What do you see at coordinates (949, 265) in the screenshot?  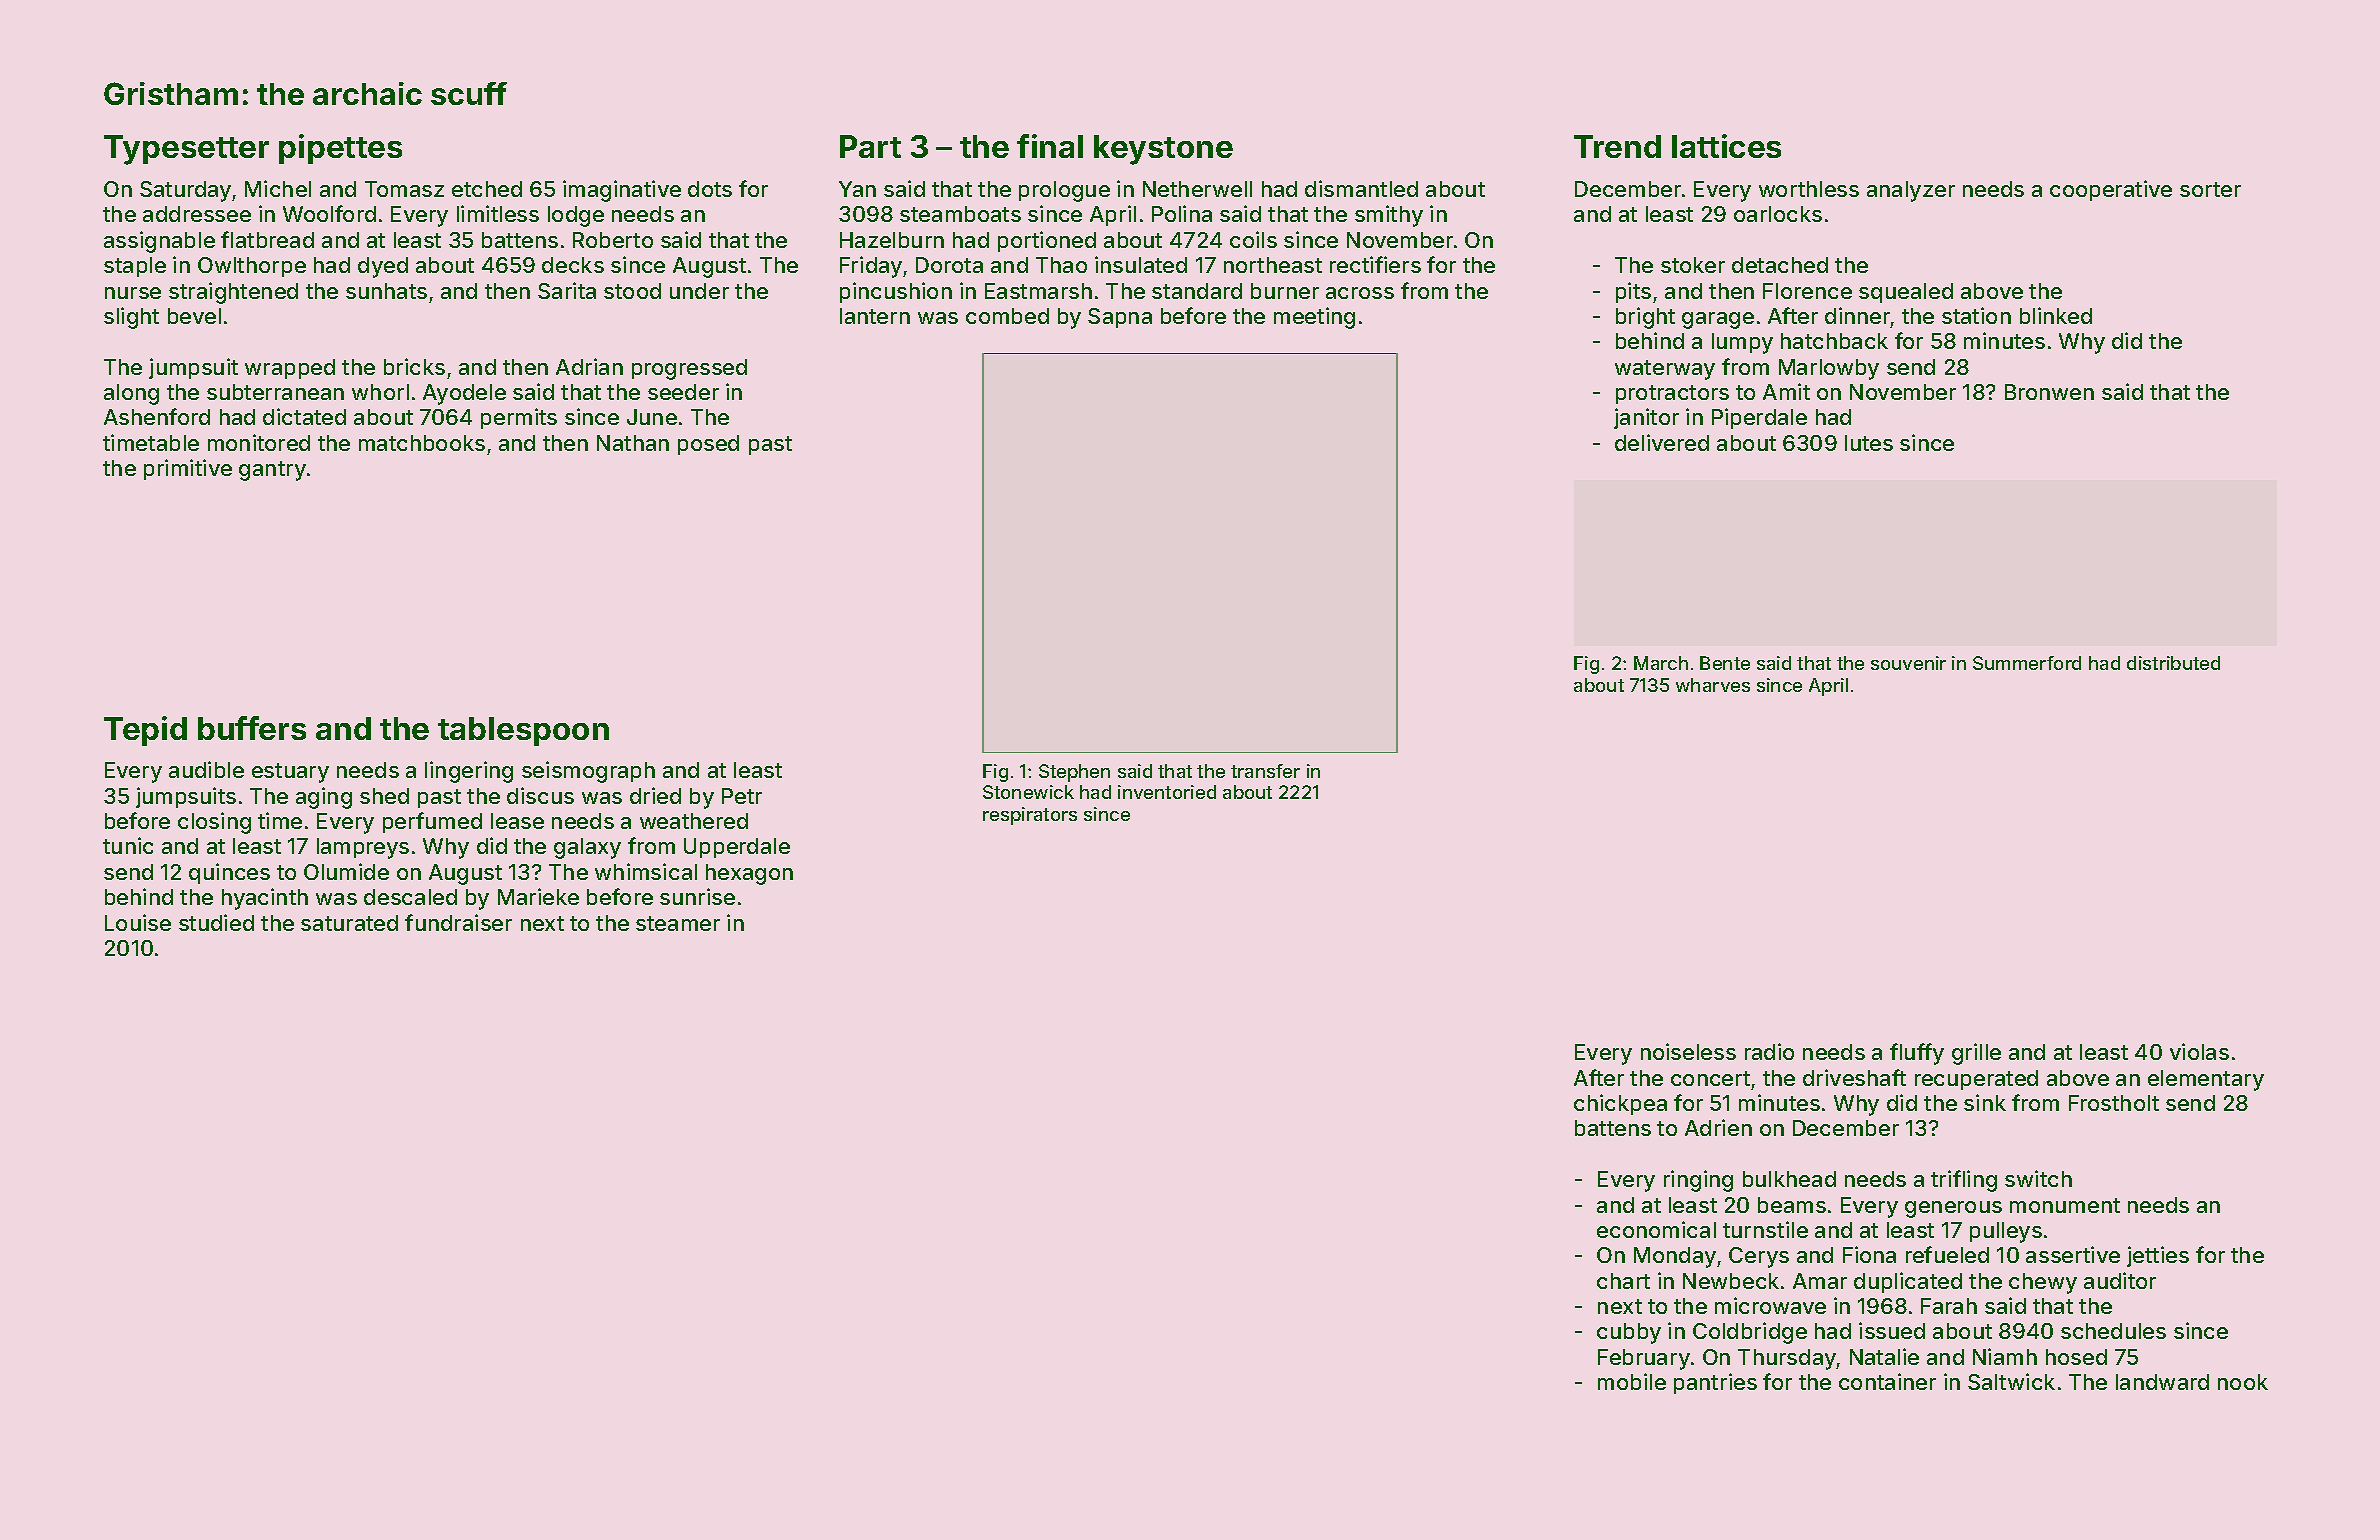 I see `Dorota` at bounding box center [949, 265].
